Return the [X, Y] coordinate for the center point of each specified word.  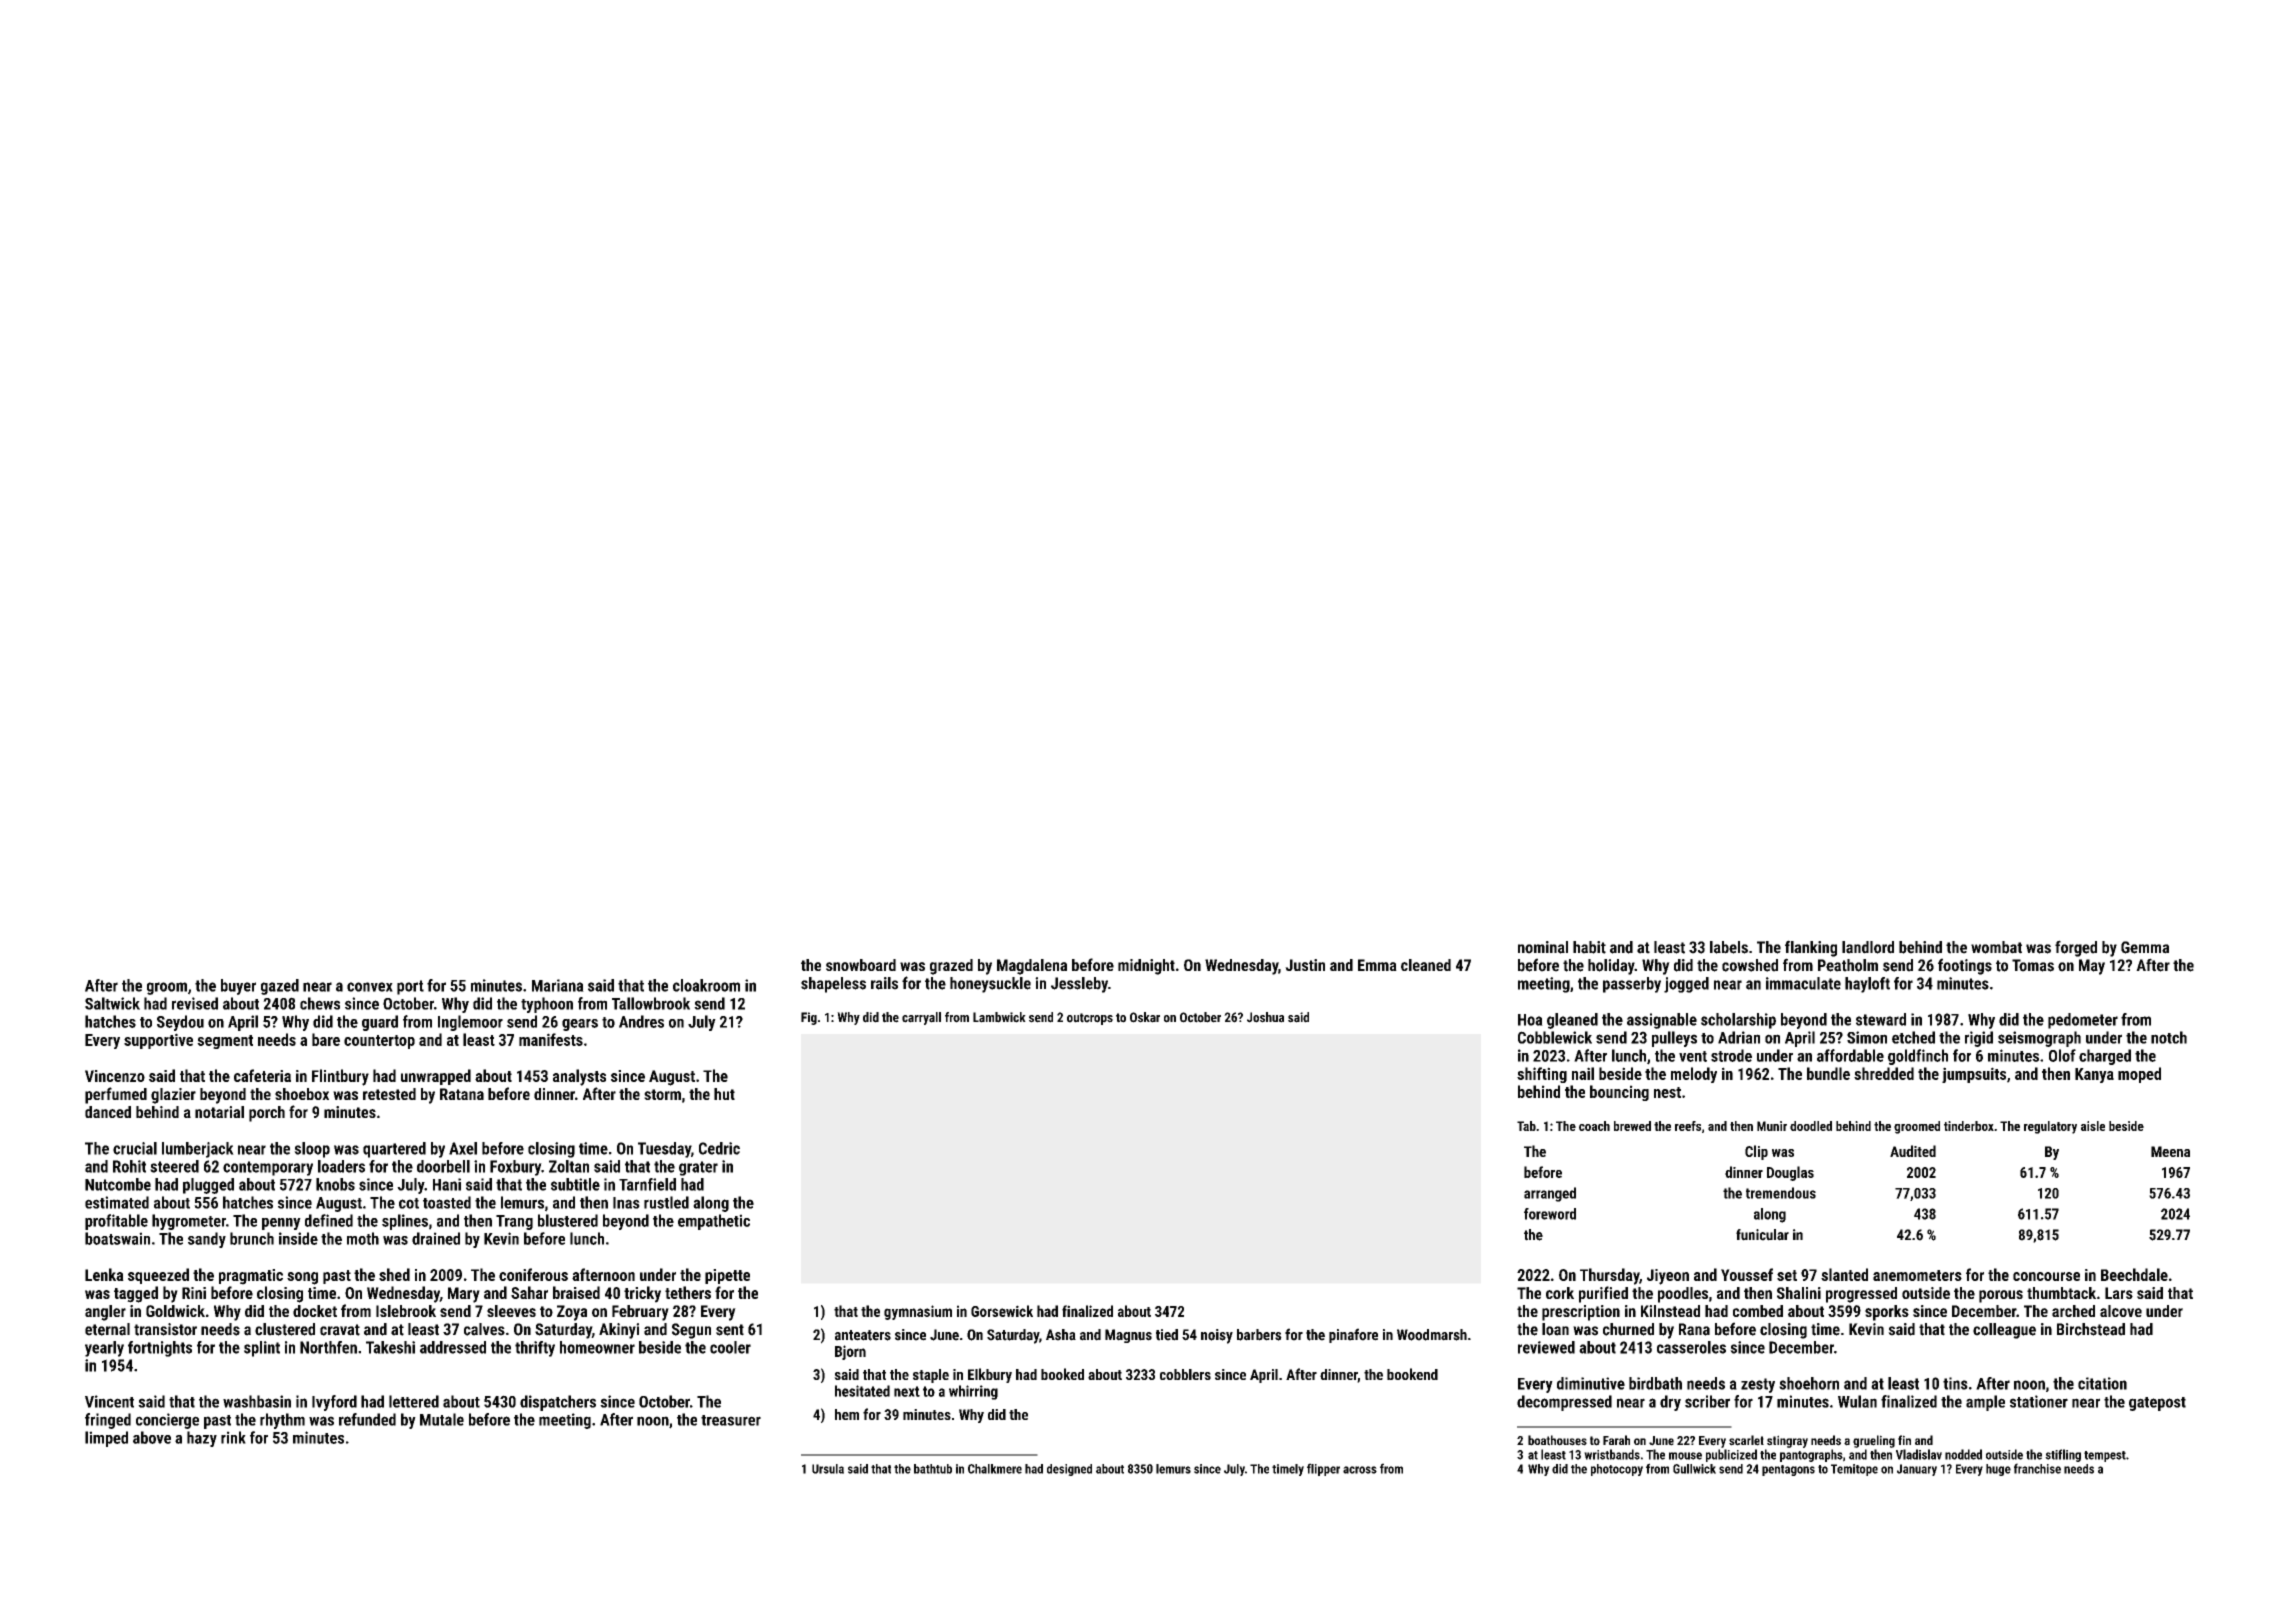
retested [389, 1094]
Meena [2170, 1151]
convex [370, 987]
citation [2102, 1383]
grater [698, 1168]
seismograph [2039, 1039]
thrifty [535, 1349]
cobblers [1185, 1374]
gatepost [2157, 1404]
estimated [117, 1202]
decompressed [1564, 1403]
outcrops [1090, 1019]
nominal [1543, 947]
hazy [202, 1439]
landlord [1868, 947]
